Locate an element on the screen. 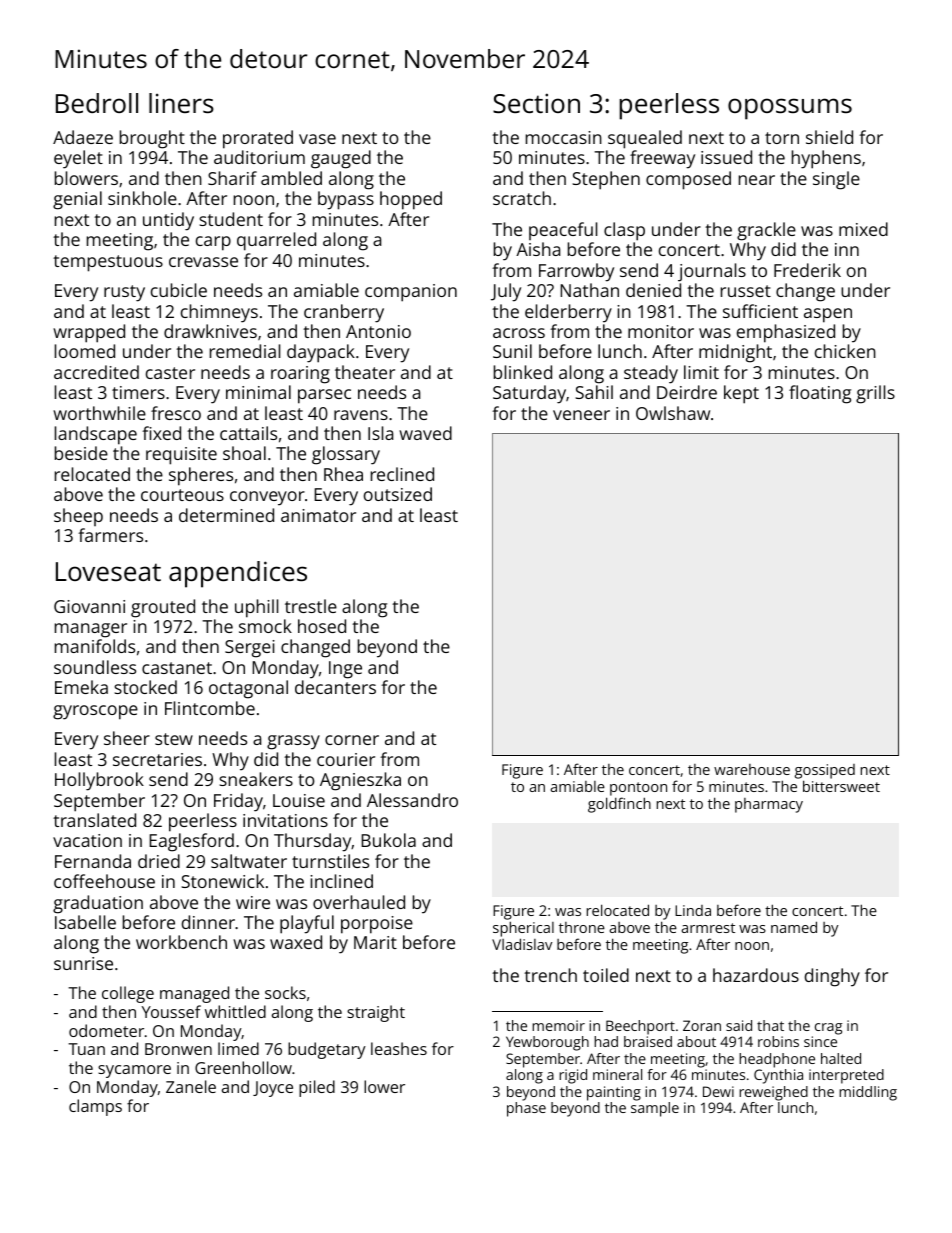  veneer is located at coordinates (581, 415).
